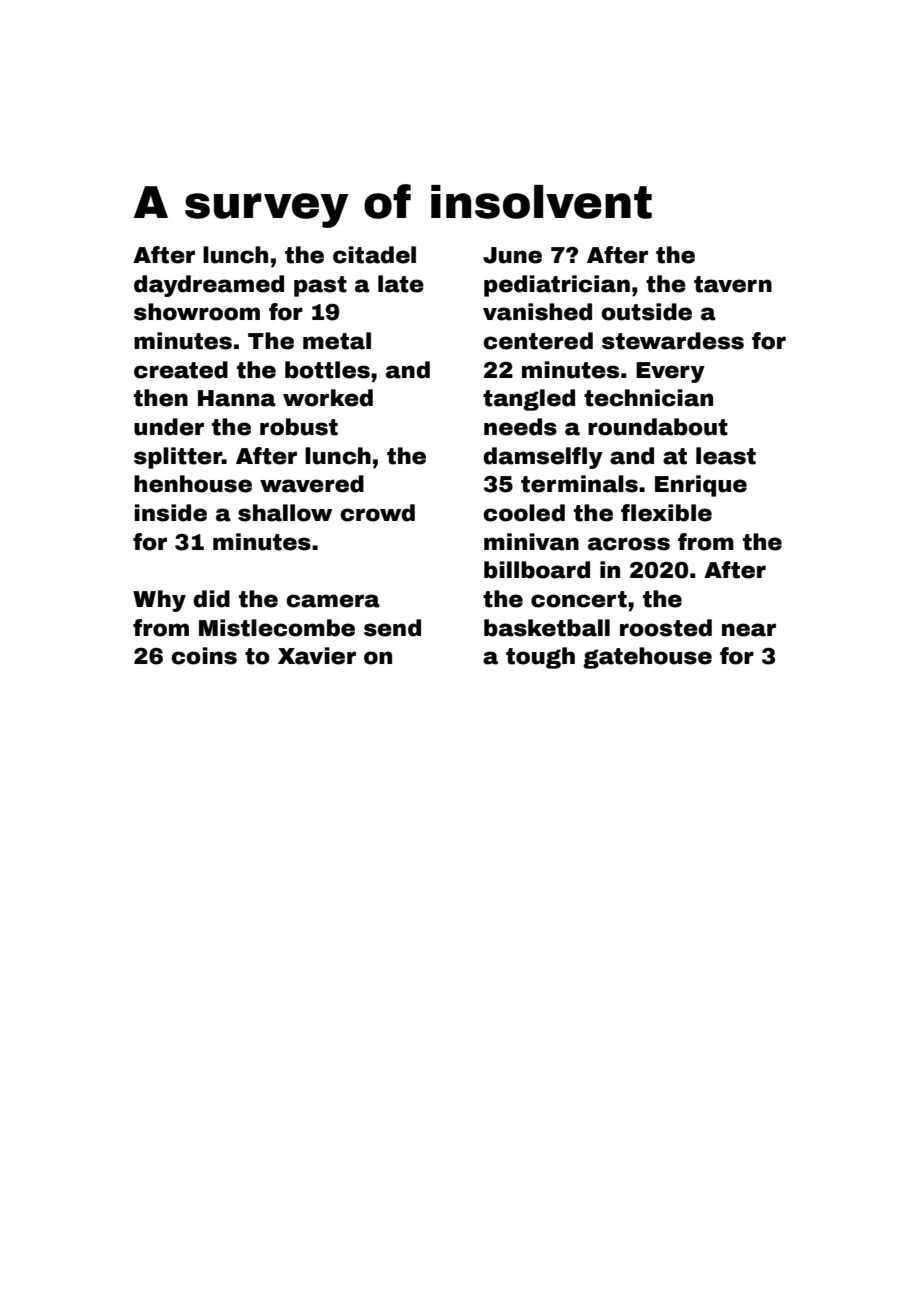  Describe the element at coordinates (374, 255) in the page. I see `citadel` at that location.
